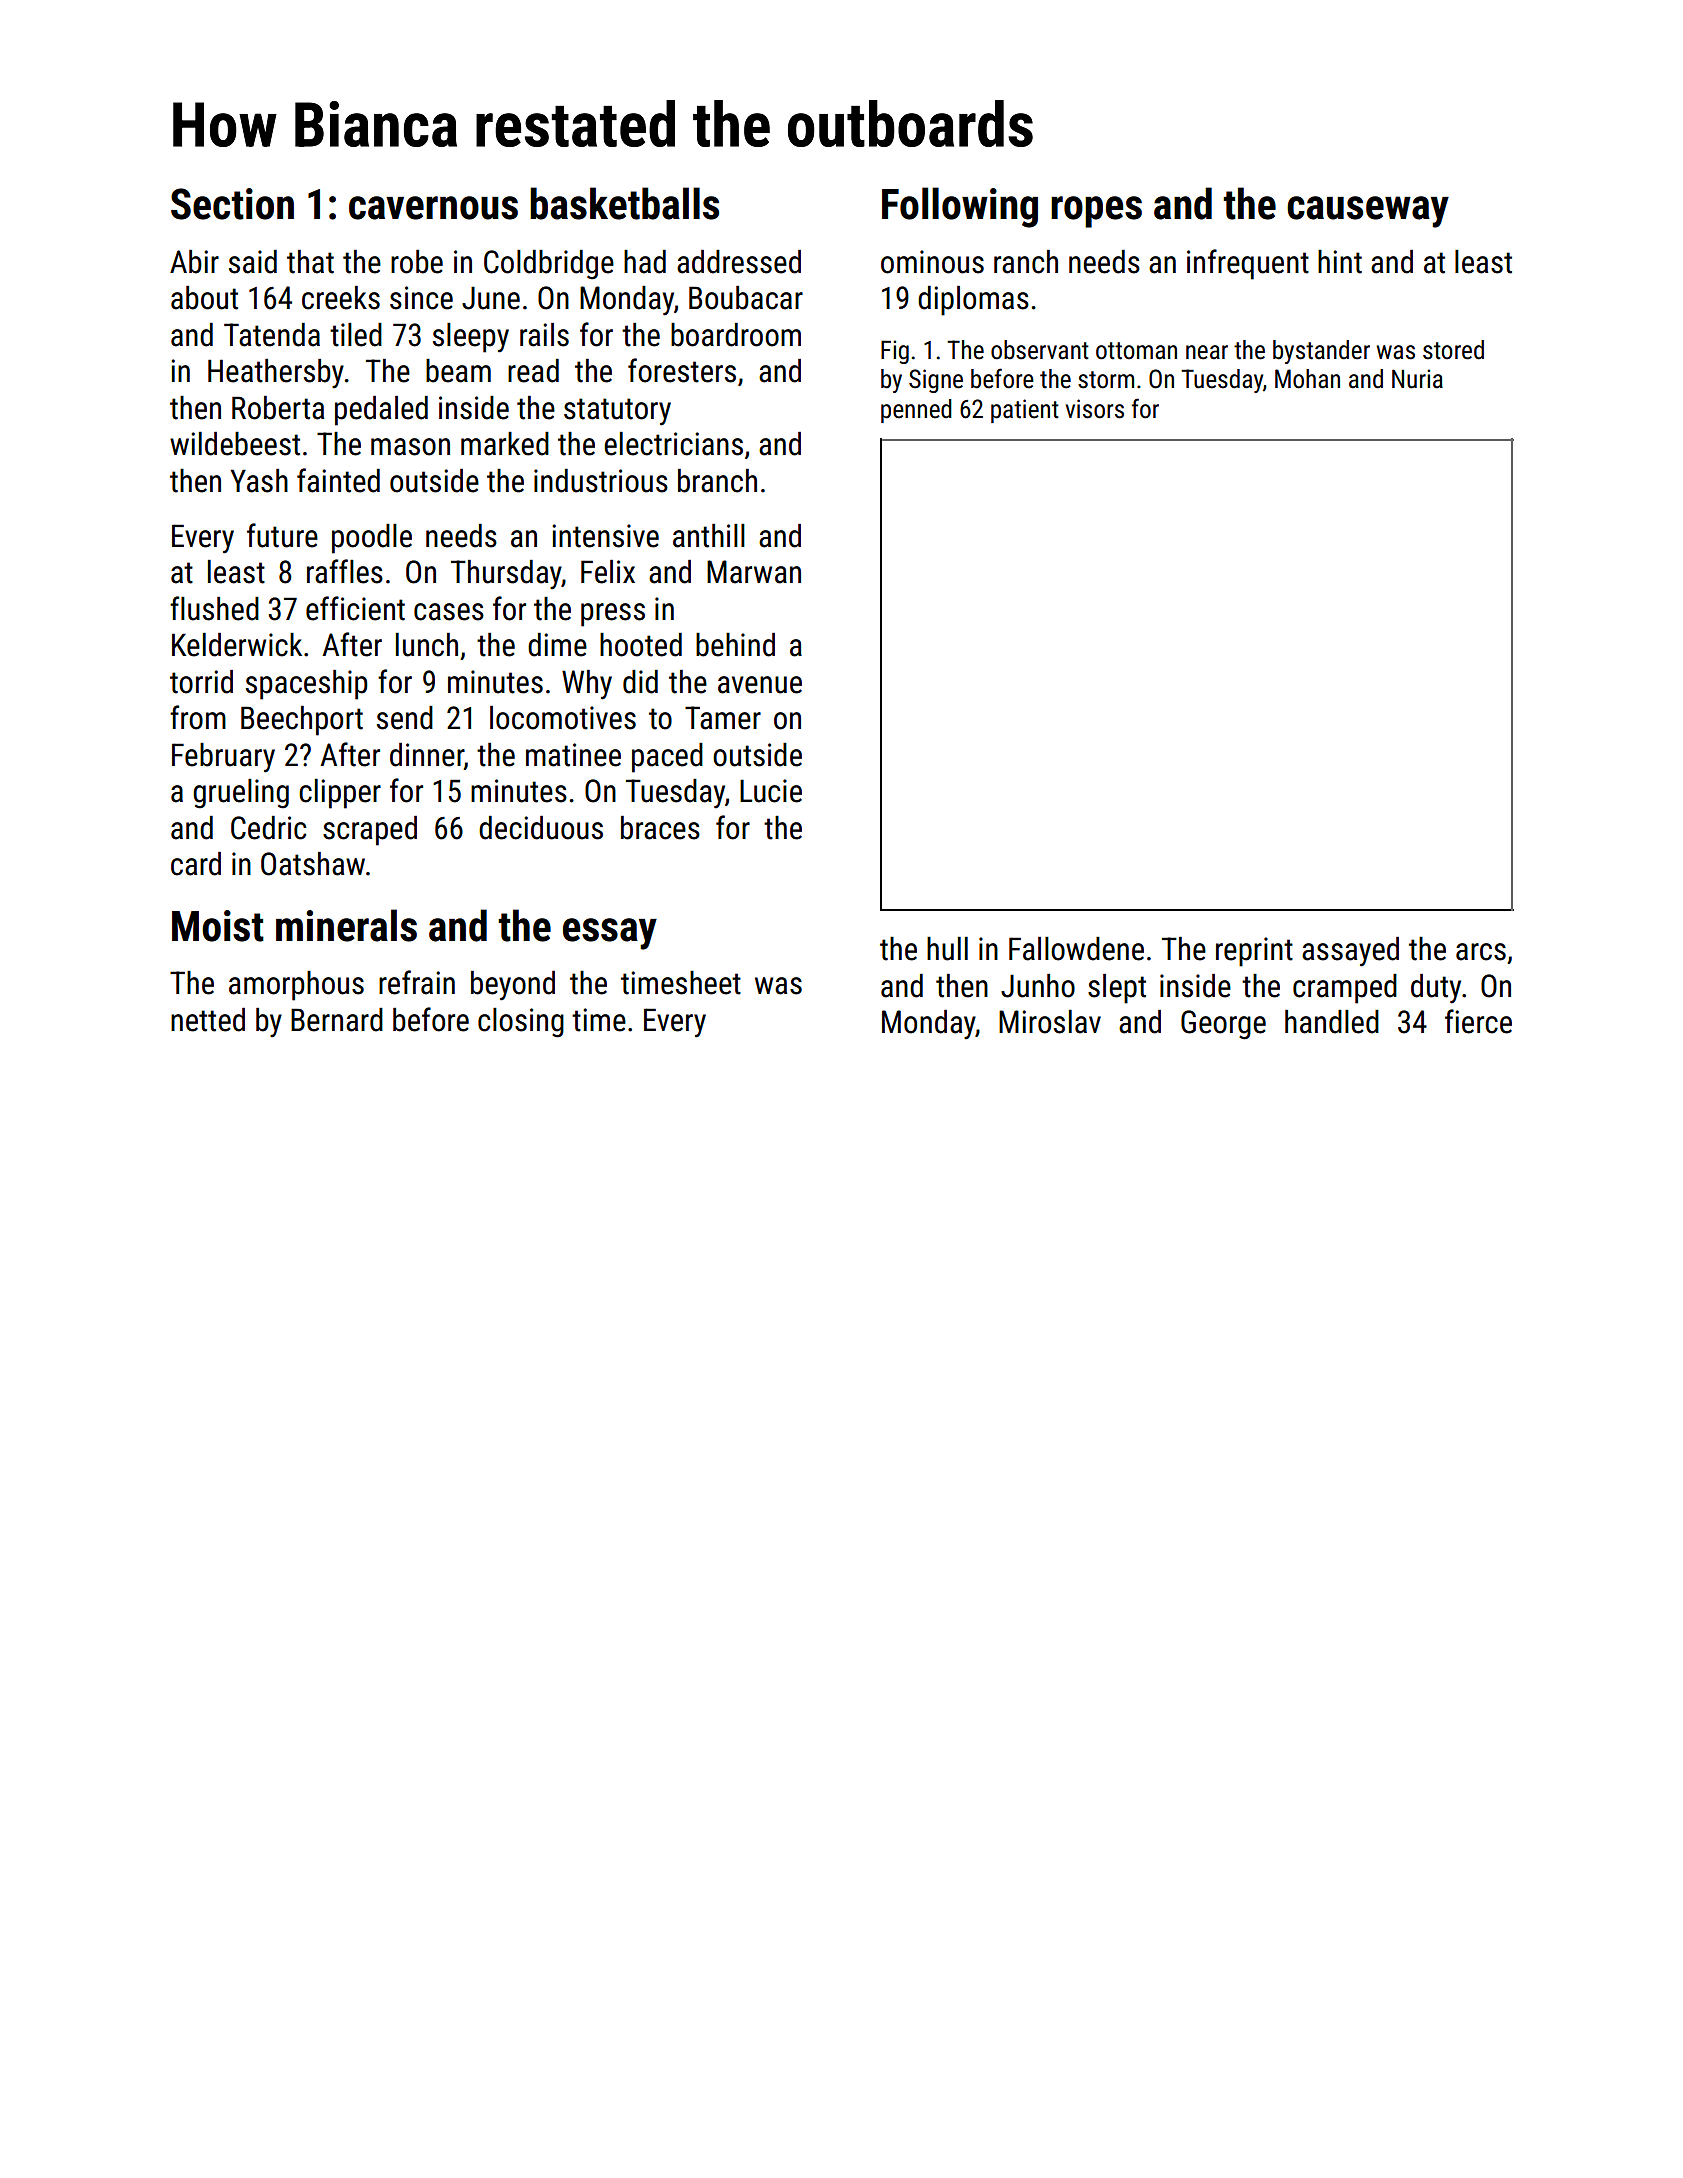  I want to click on Coldbridge, so click(549, 265).
